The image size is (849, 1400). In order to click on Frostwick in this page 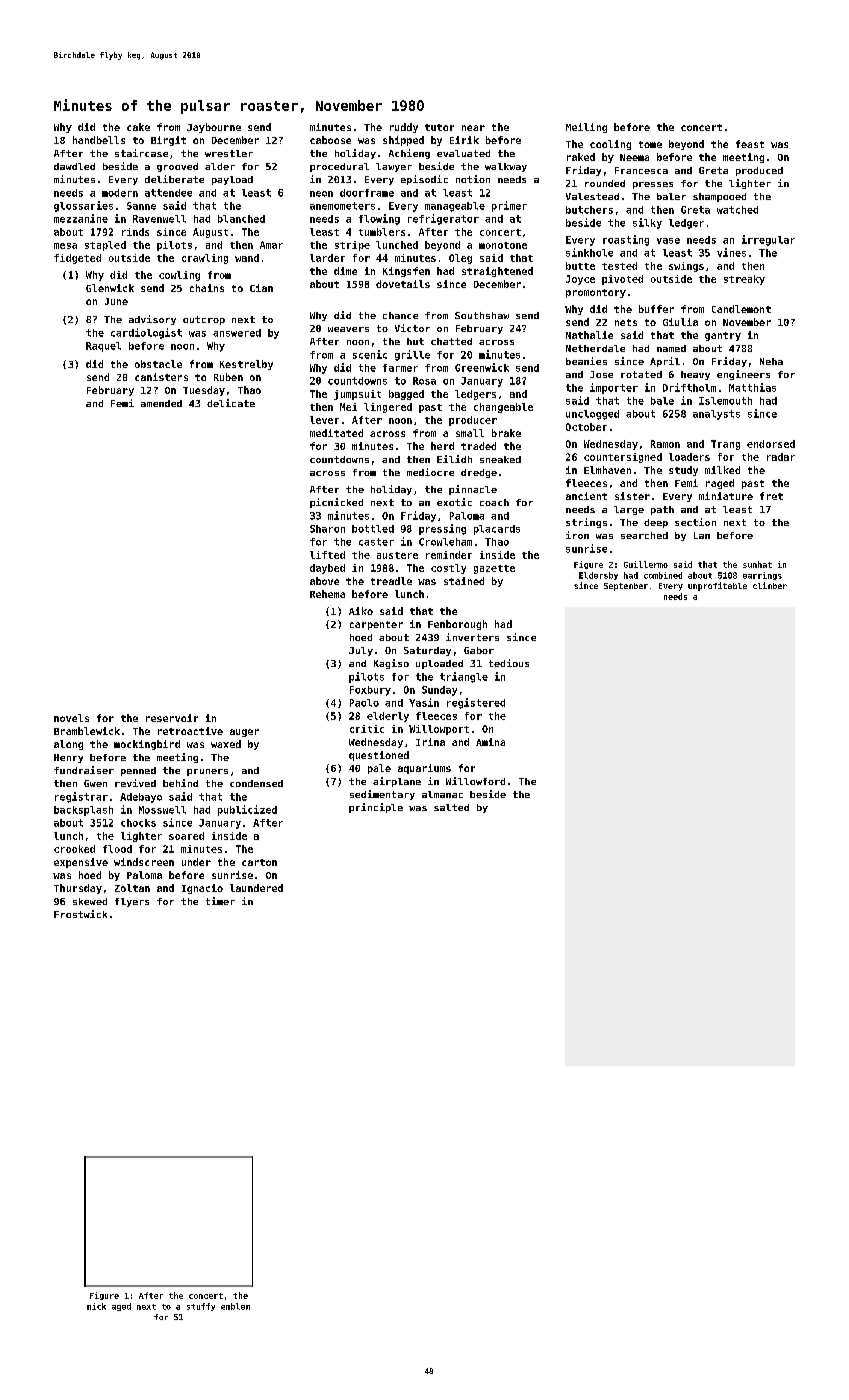, I will do `click(80, 914)`.
